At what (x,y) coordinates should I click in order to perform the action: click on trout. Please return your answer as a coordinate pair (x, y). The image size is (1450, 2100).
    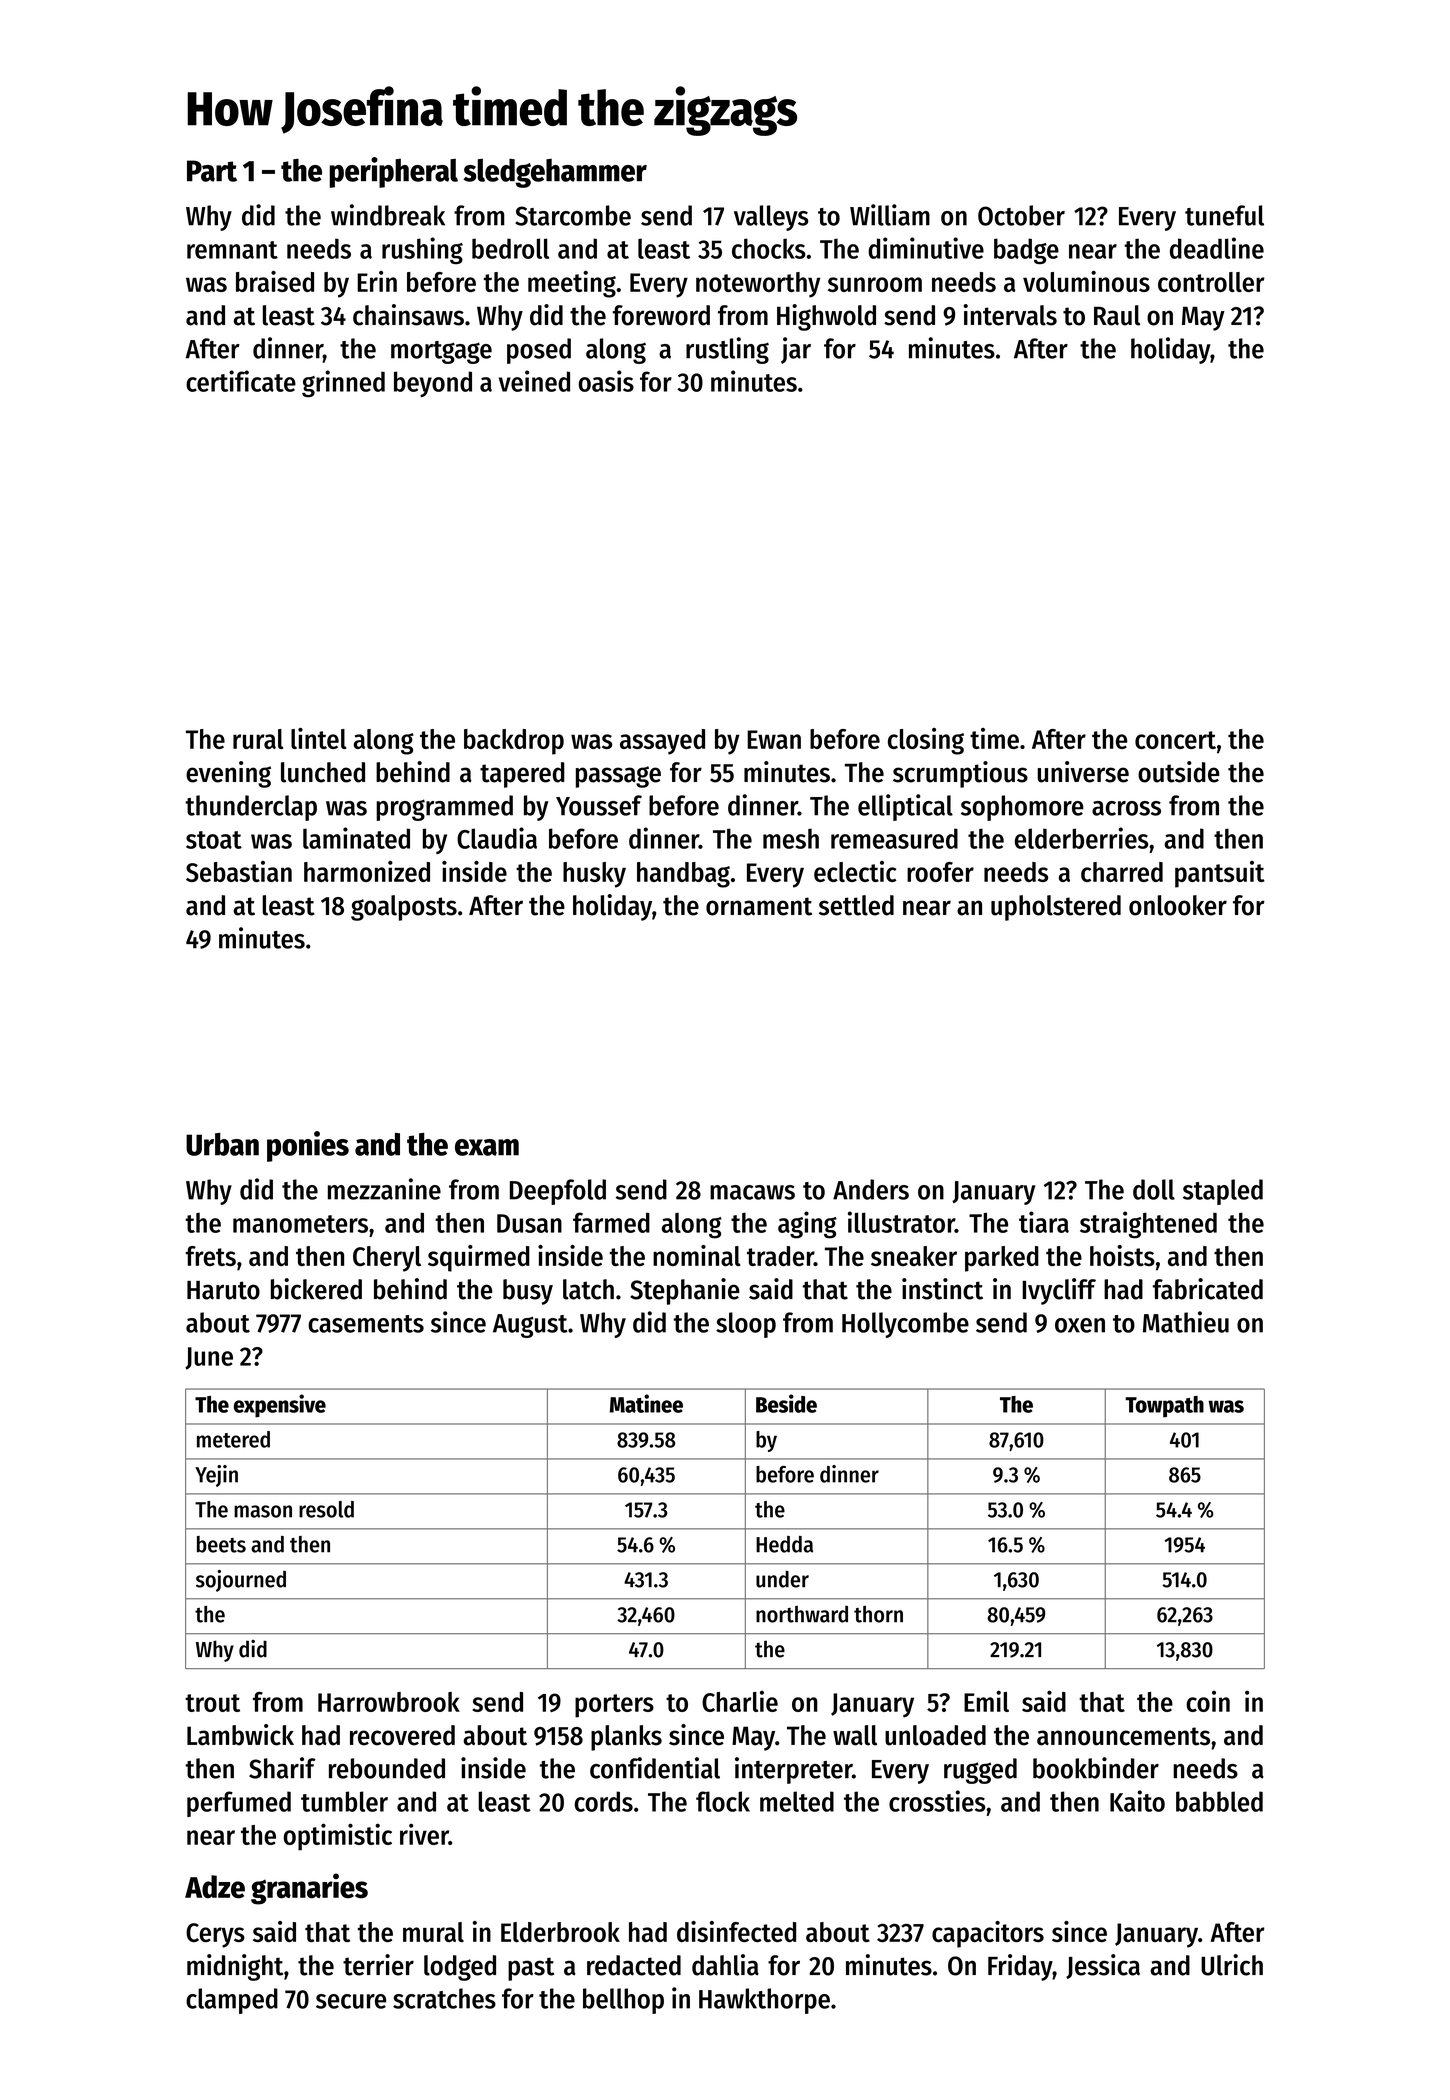
    Looking at the image, I should click on (212, 1703).
